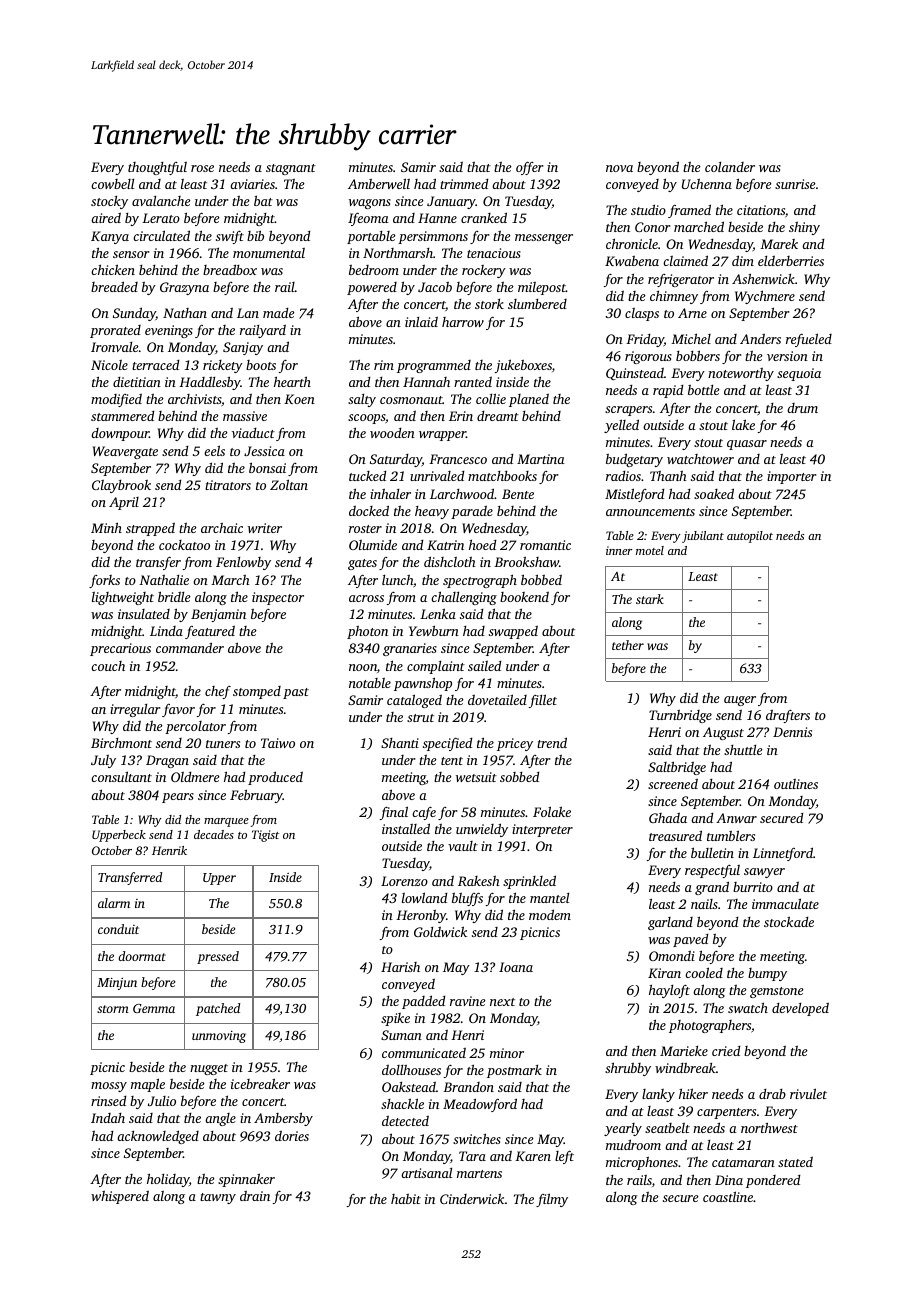 The width and height of the document is (924, 1308). I want to click on Harish, so click(400, 967).
